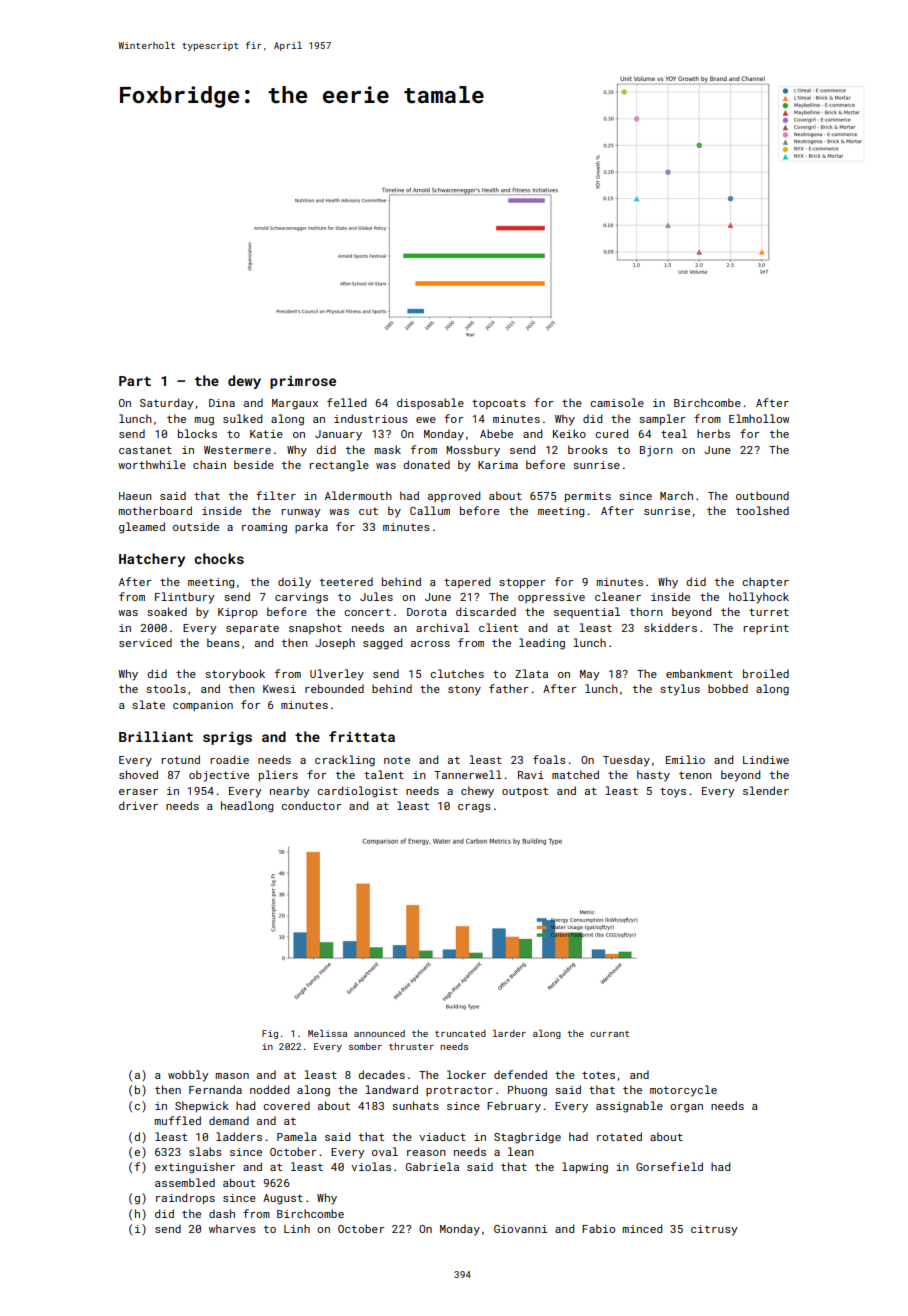 This screenshot has width=908, height=1316. I want to click on driver, so click(138, 805).
